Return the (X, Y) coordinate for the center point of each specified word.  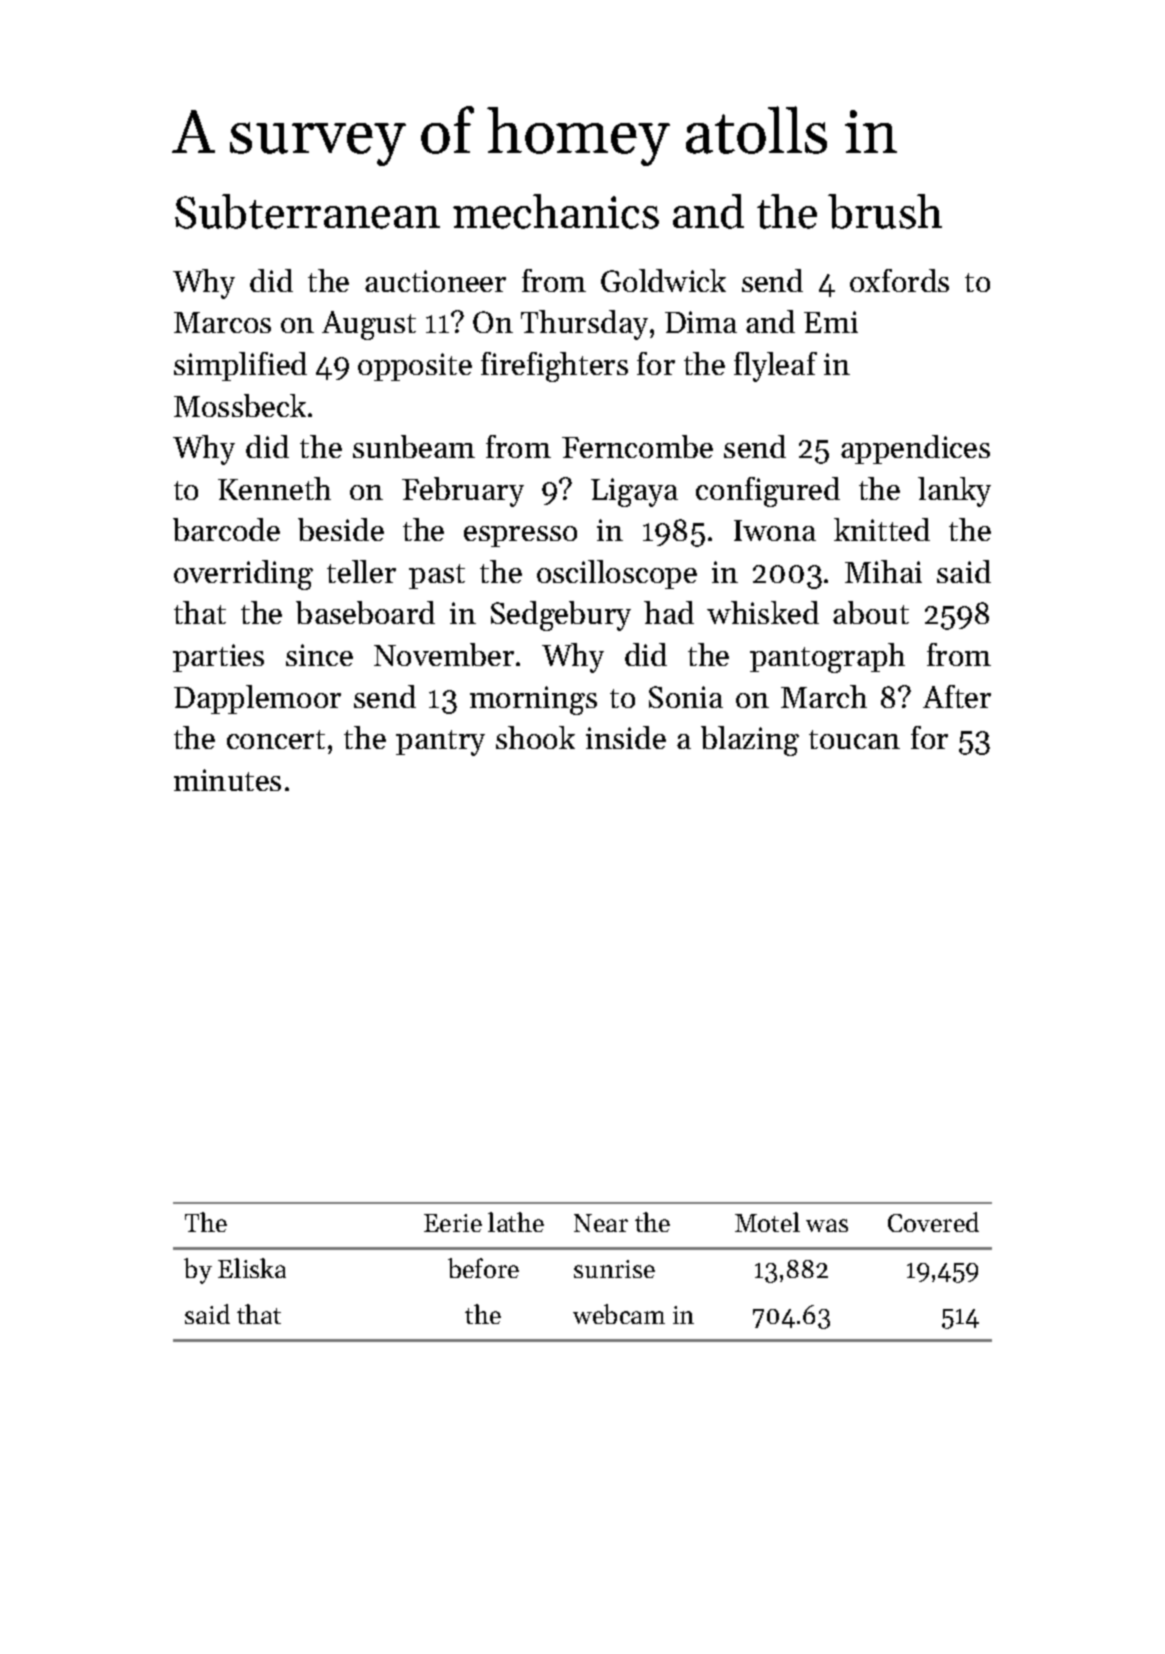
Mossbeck (240, 405)
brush (885, 211)
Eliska (252, 1268)
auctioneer (435, 281)
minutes (227, 780)
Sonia (686, 697)
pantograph (827, 658)
